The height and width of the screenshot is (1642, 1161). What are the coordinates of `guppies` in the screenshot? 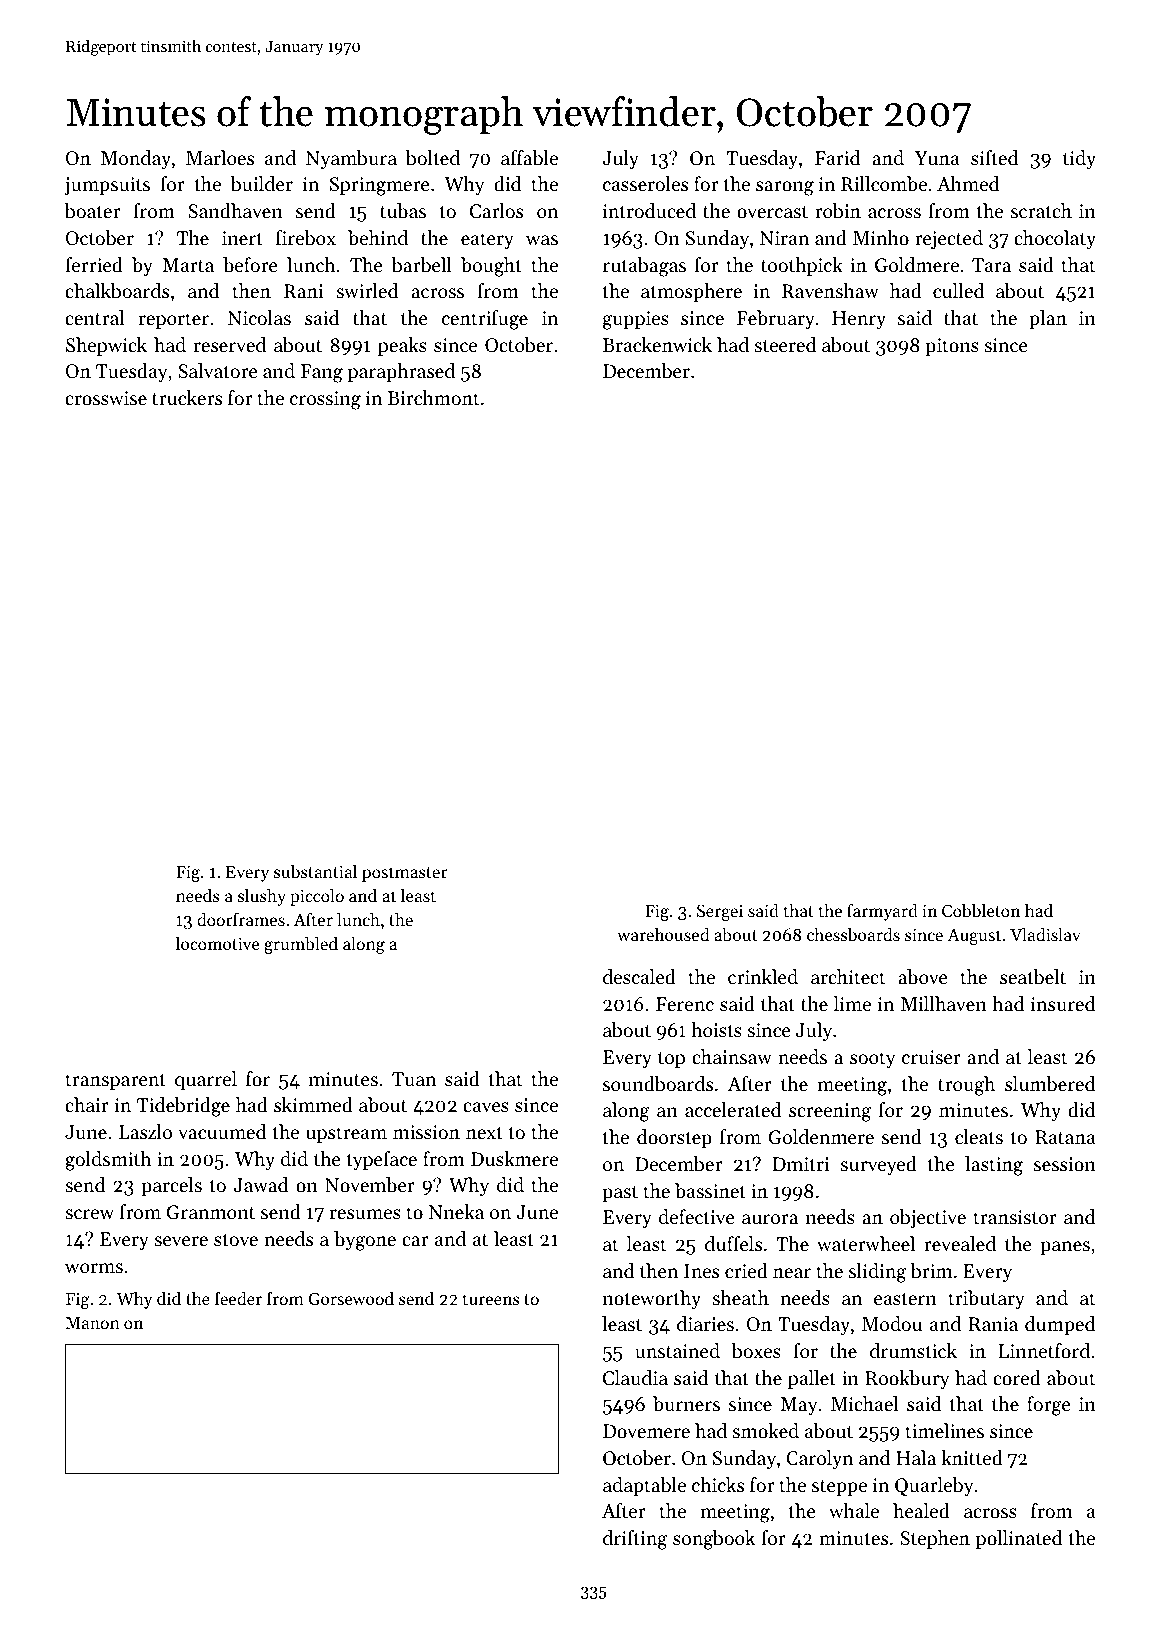 It's located at (636, 320).
